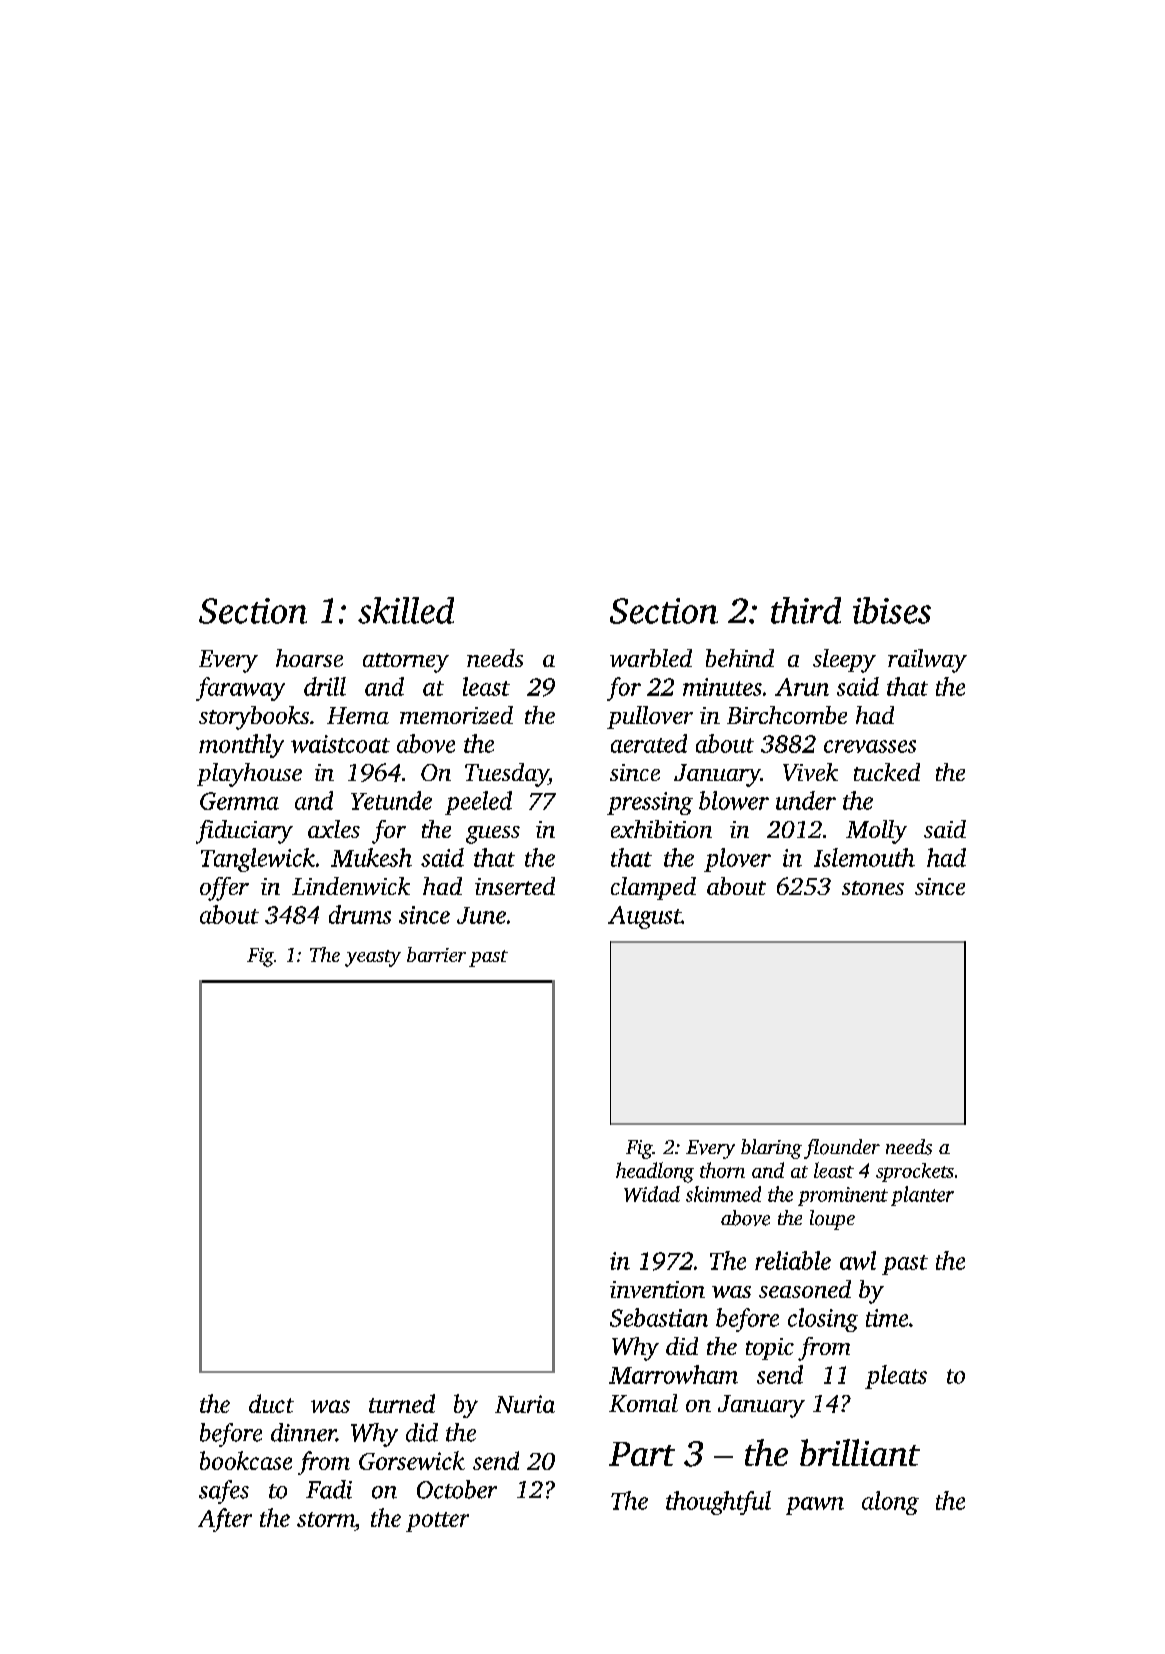 The image size is (1165, 1654). Describe the element at coordinates (246, 1460) in the screenshot. I see `bookcase` at that location.
